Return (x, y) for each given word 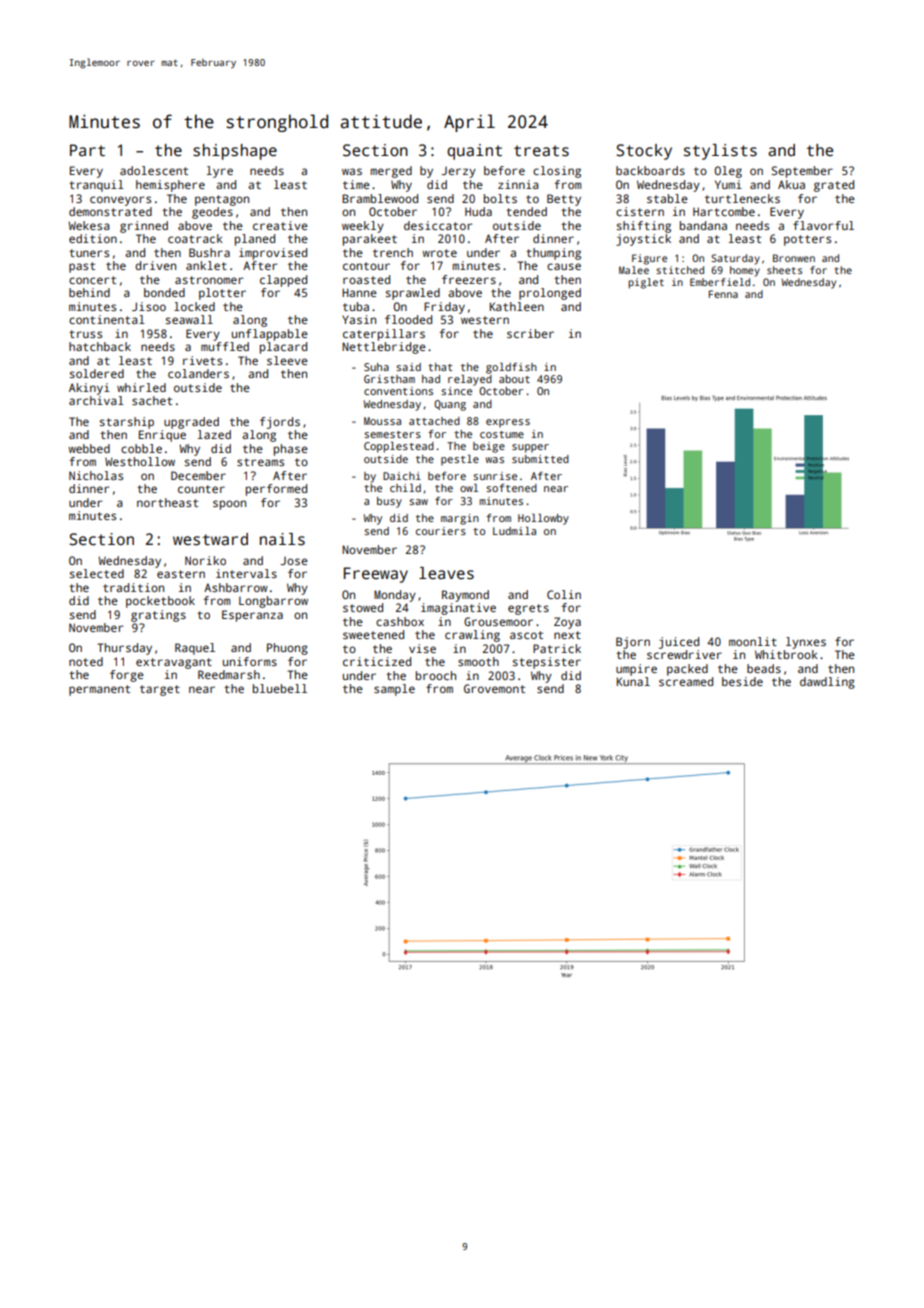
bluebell (280, 688)
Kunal (633, 681)
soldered (97, 373)
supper (530, 448)
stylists (720, 152)
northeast (167, 502)
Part (87, 150)
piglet (646, 283)
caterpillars (384, 335)
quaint (474, 152)
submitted (540, 459)
